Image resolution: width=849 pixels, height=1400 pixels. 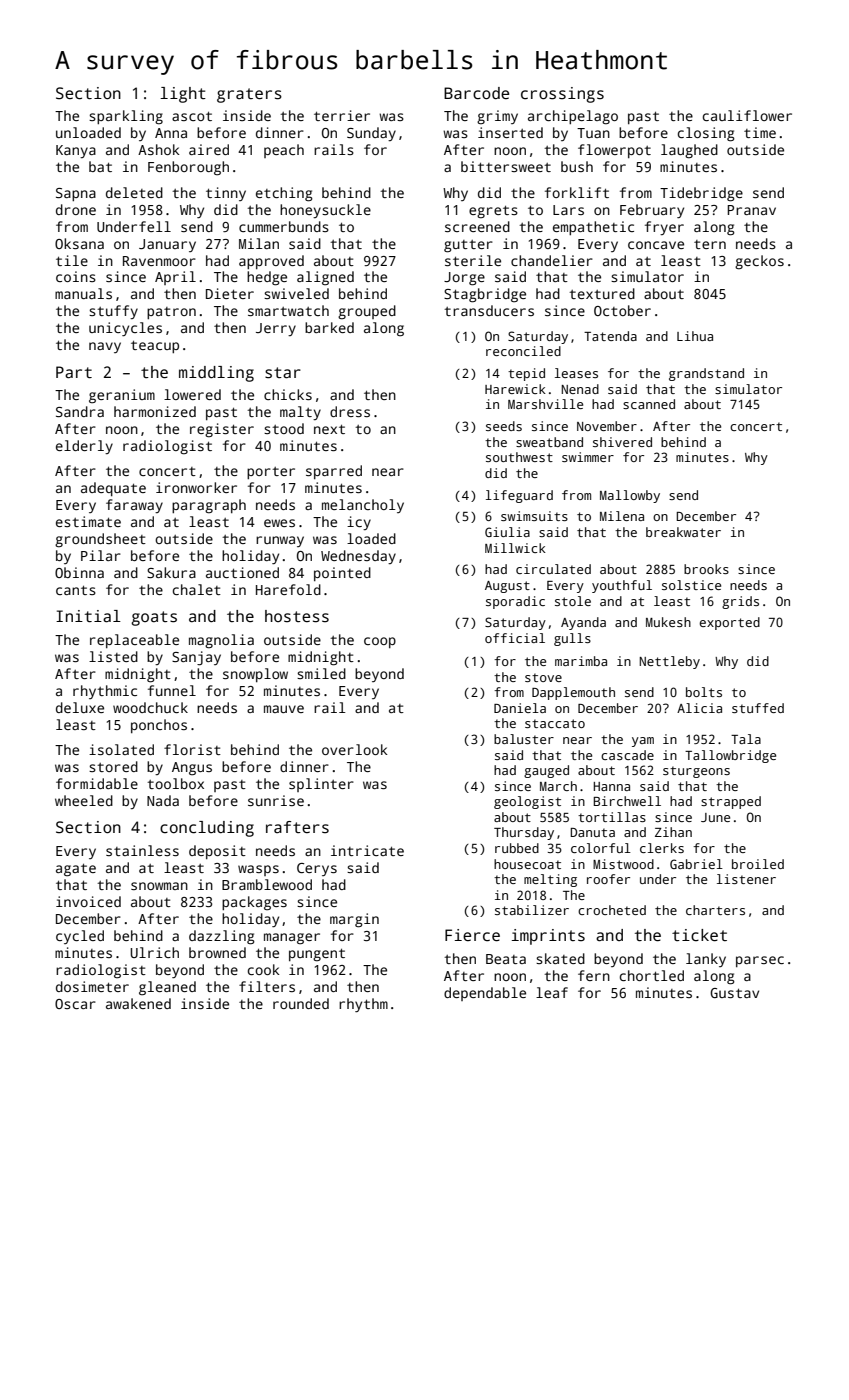 I want to click on agate, so click(x=76, y=870).
